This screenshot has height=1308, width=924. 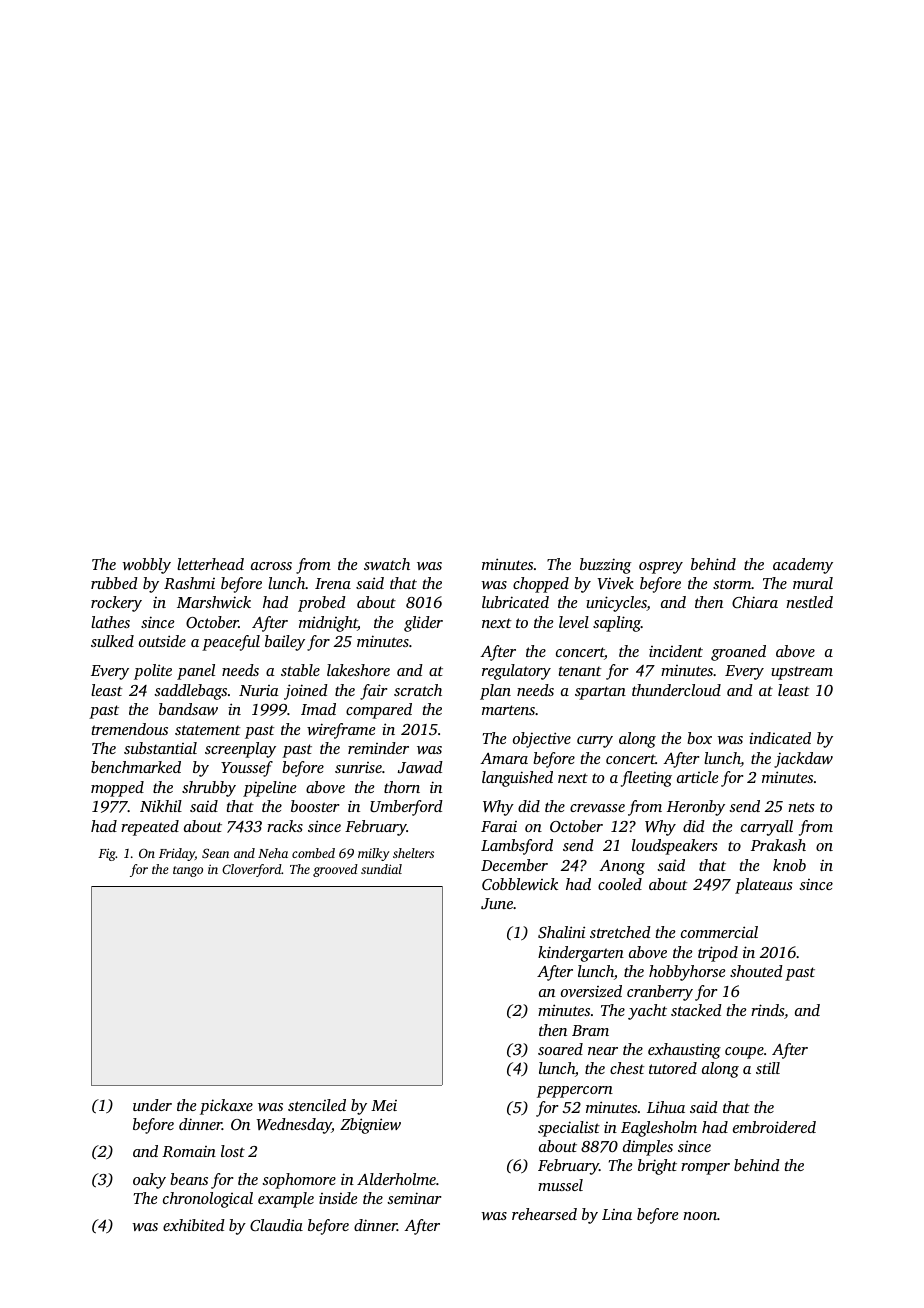 What do you see at coordinates (803, 760) in the screenshot?
I see `jackdaw` at bounding box center [803, 760].
